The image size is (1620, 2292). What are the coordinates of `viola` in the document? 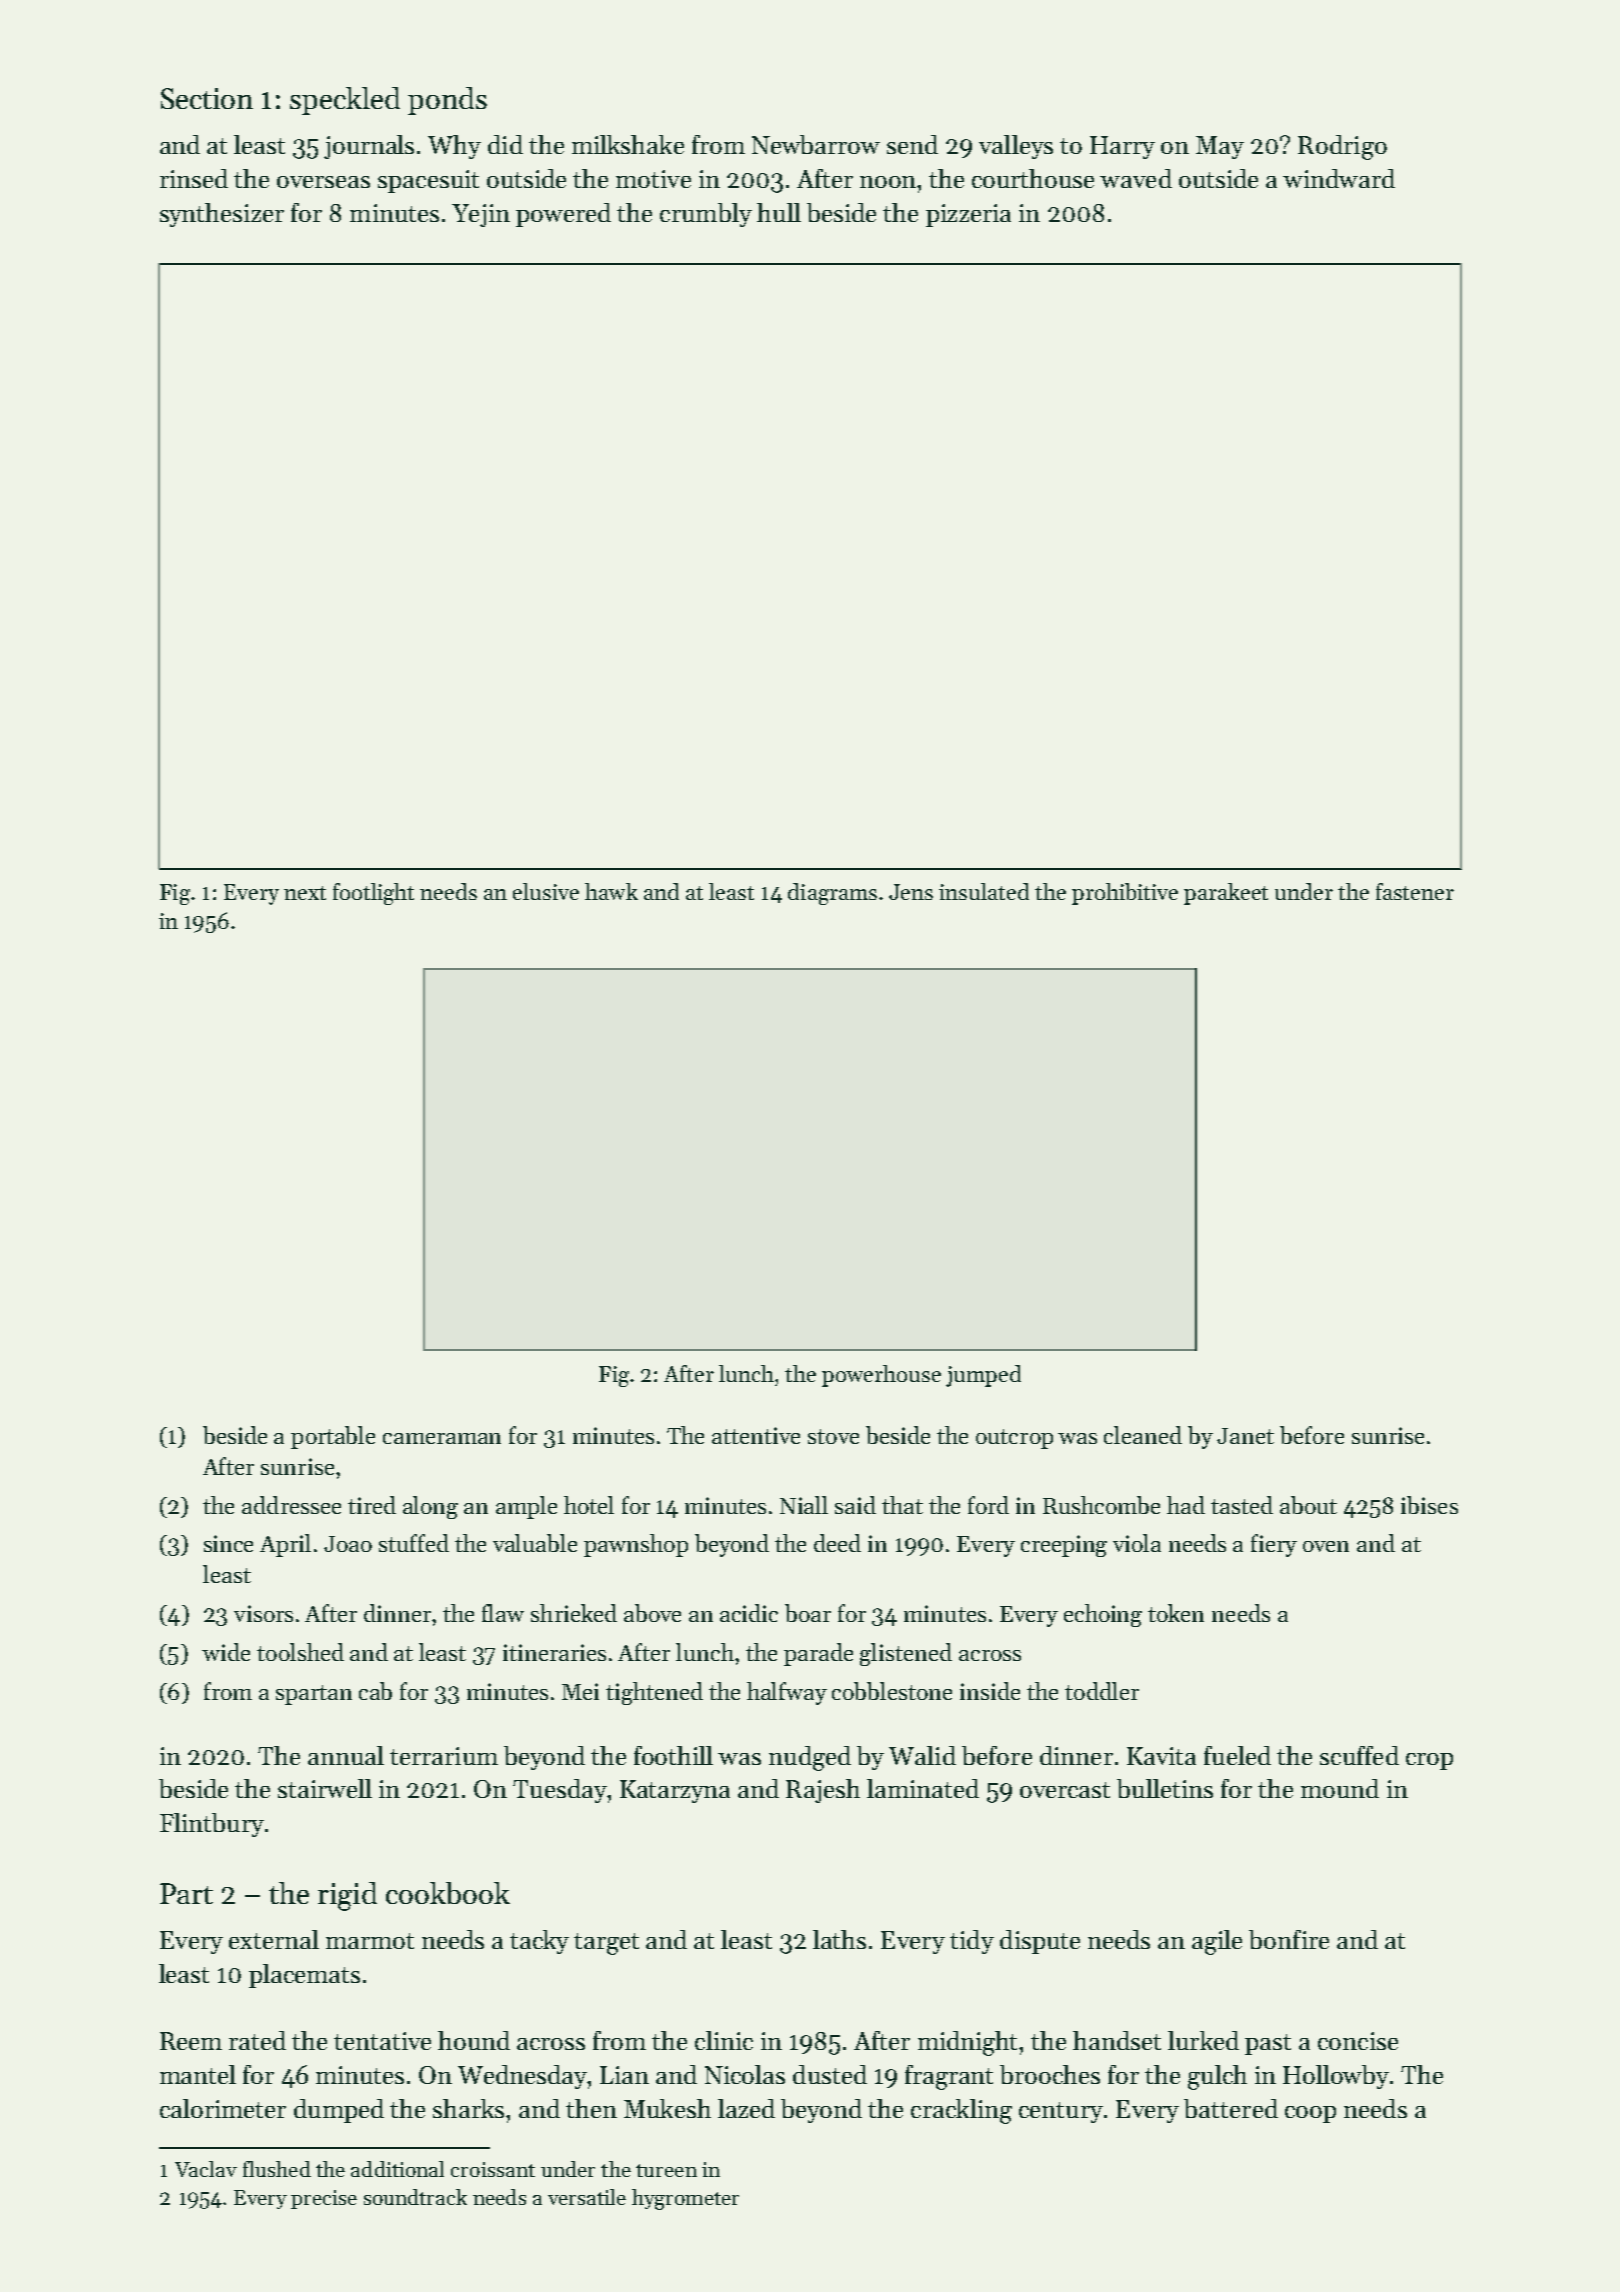 It's located at (1137, 1543).
